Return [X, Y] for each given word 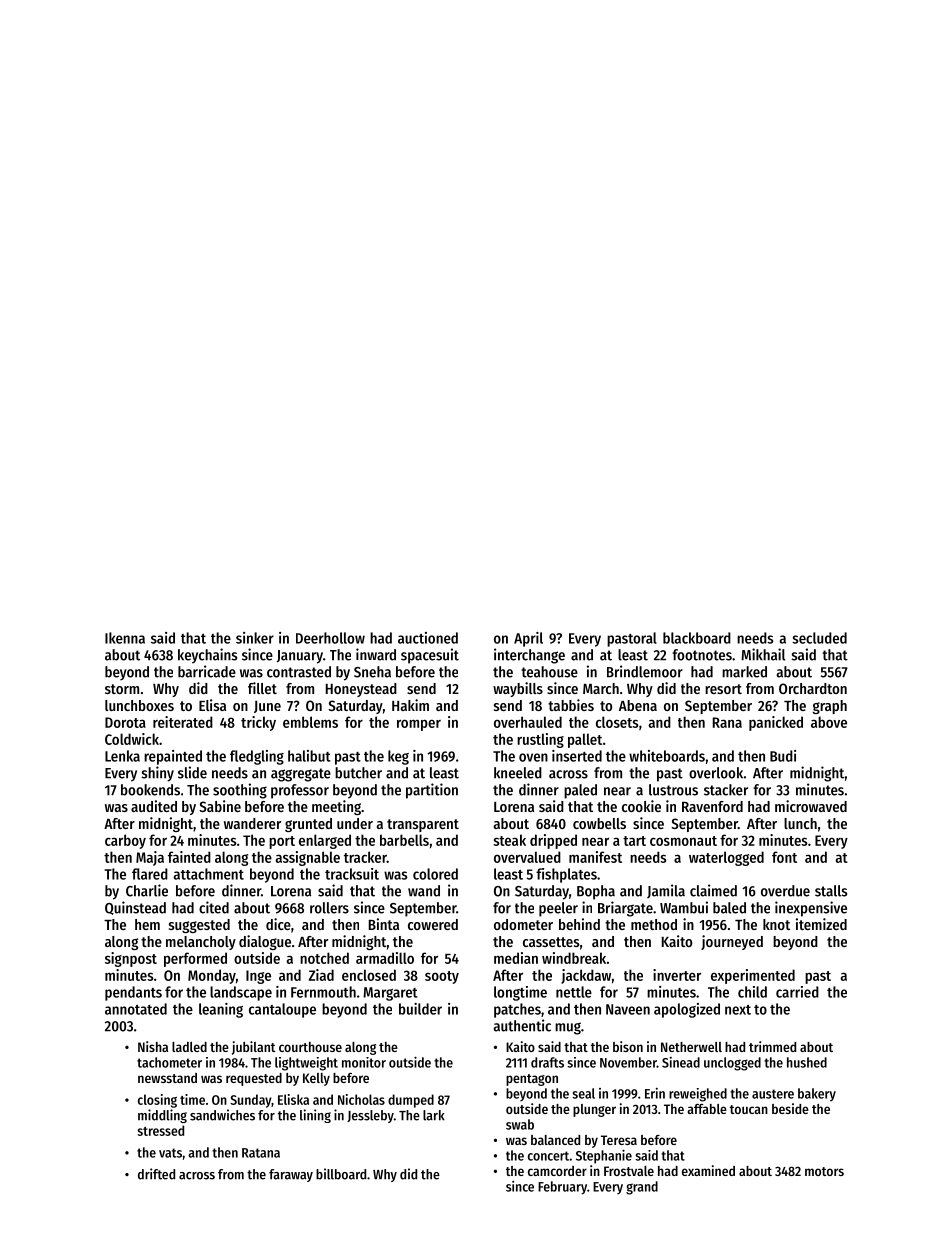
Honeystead [361, 690]
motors [824, 1171]
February [562, 1188]
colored [435, 874]
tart [634, 841]
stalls [831, 891]
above [829, 722]
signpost [131, 959]
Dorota [125, 722]
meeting [336, 807]
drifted [156, 1174]
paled [580, 791]
